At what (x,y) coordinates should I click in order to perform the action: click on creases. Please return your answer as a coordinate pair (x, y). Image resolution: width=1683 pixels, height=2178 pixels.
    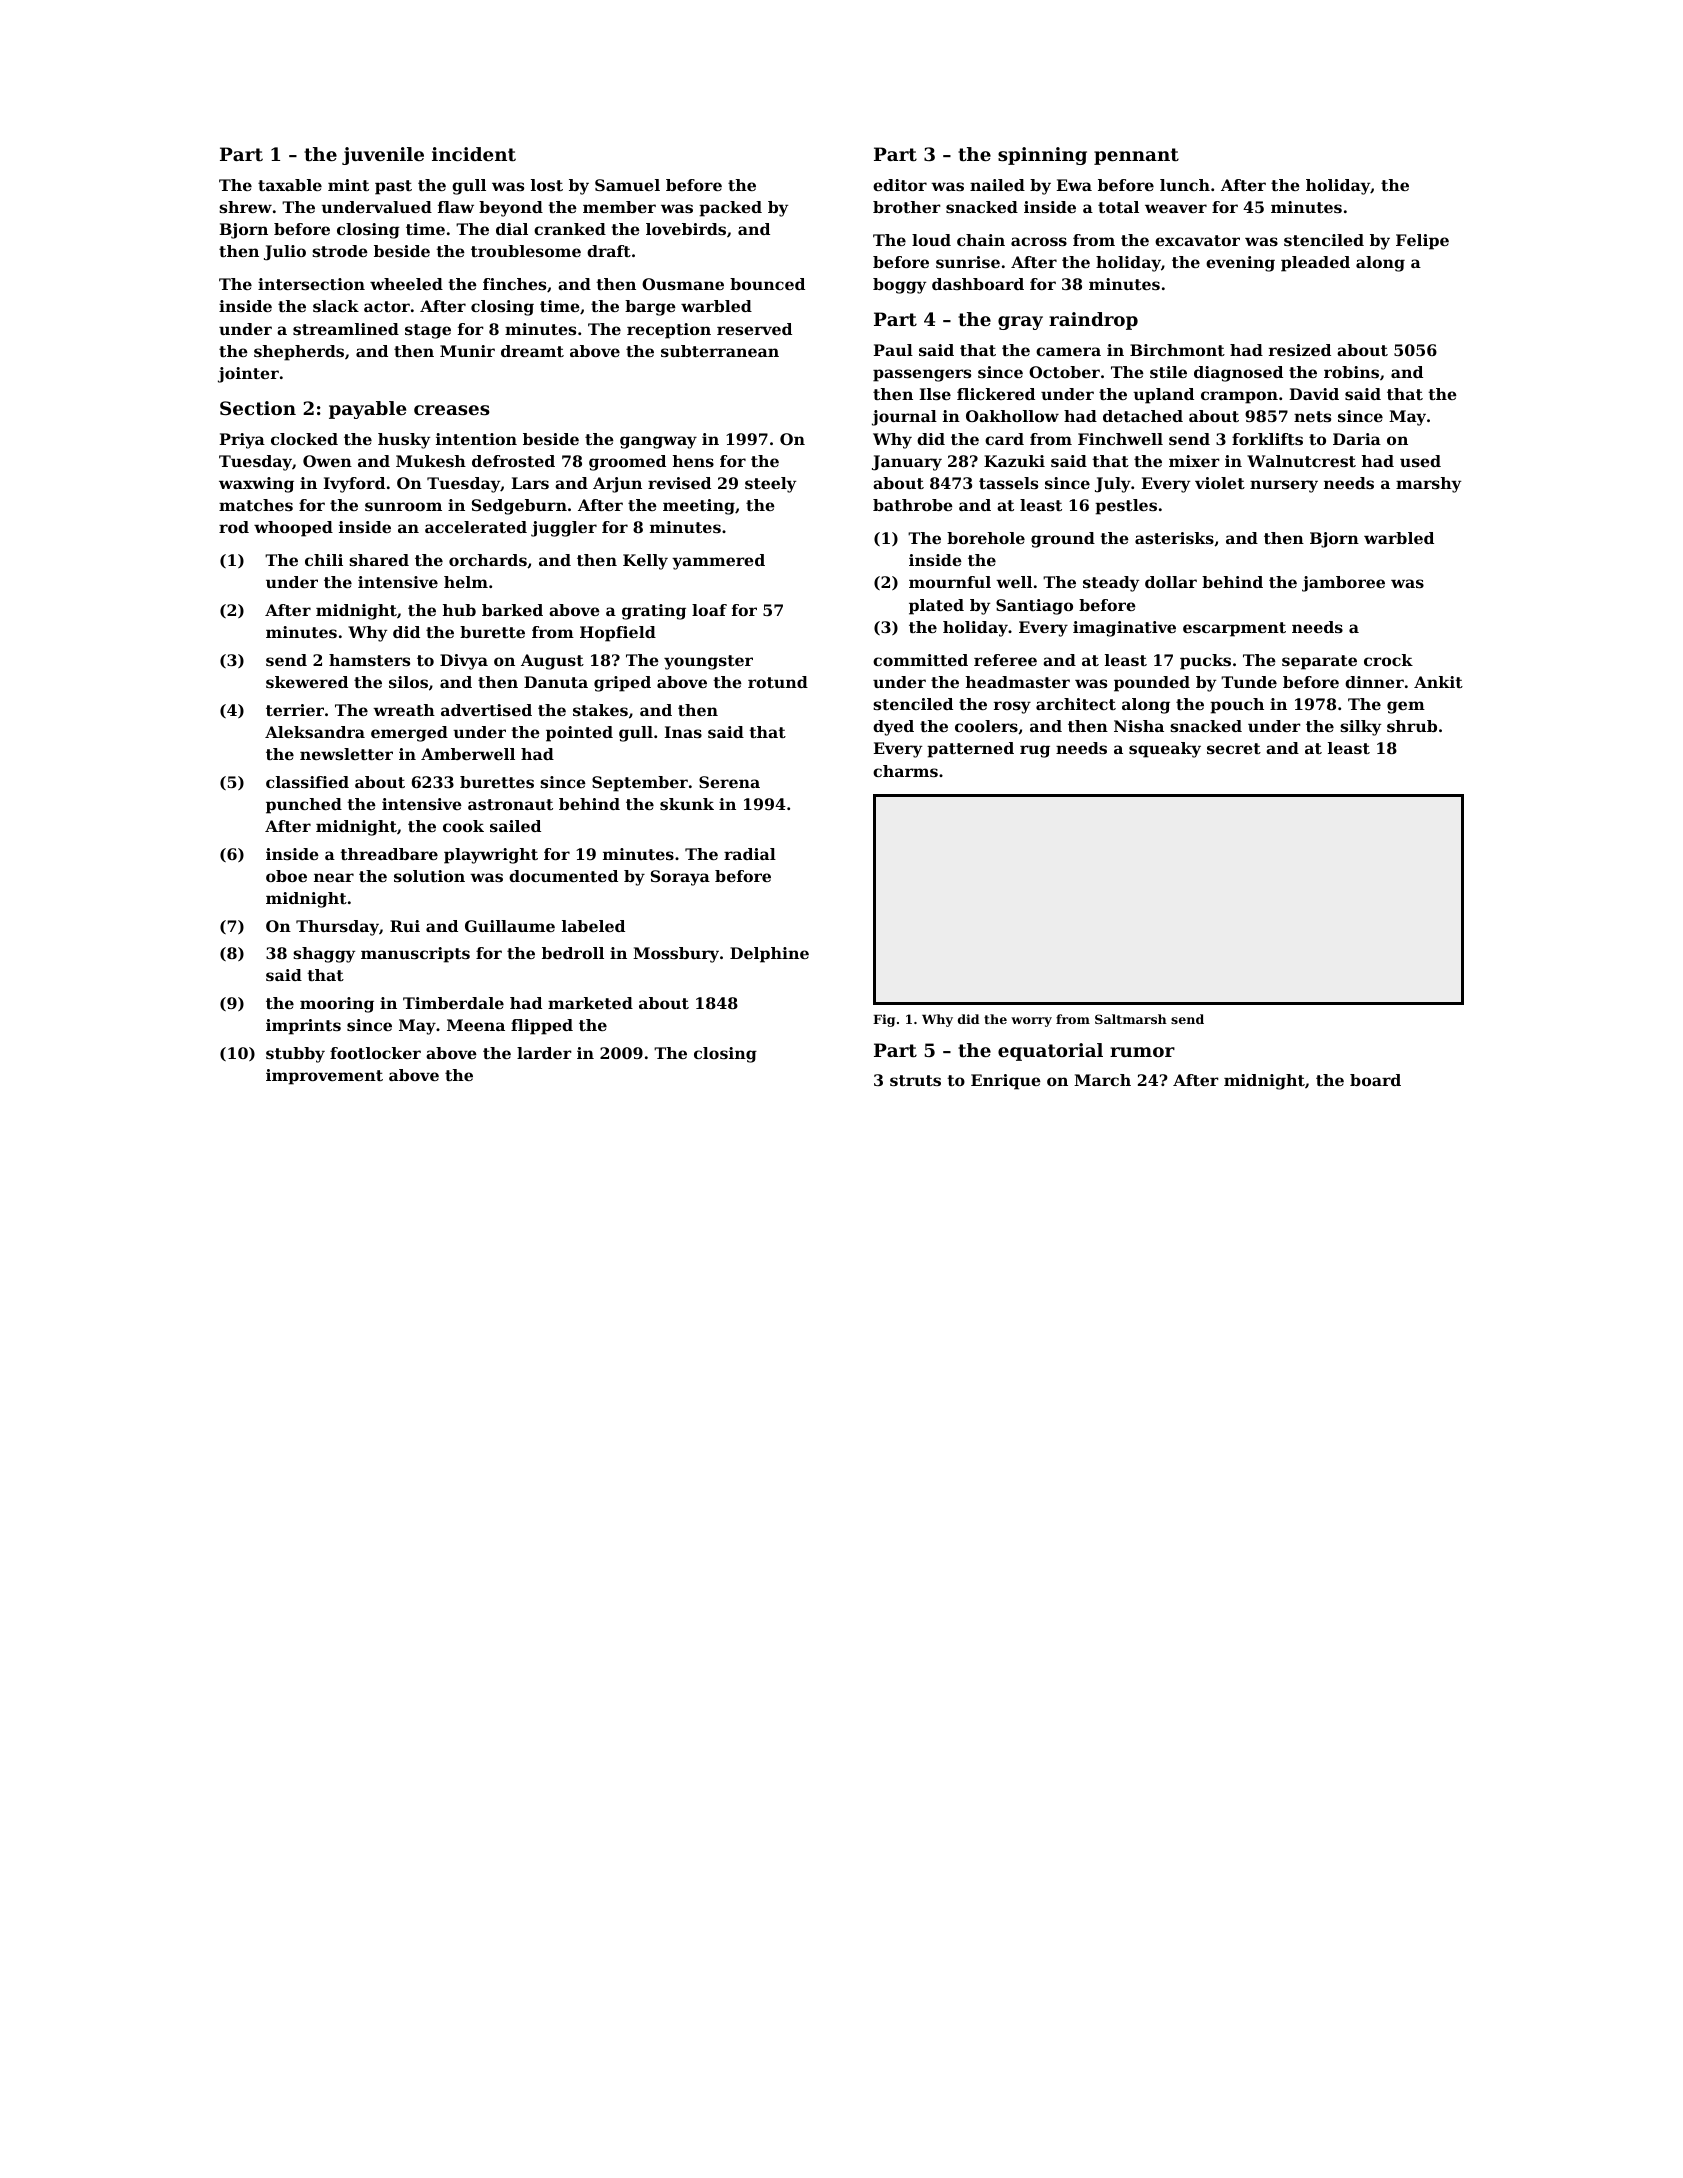
    Looking at the image, I should click on (452, 410).
